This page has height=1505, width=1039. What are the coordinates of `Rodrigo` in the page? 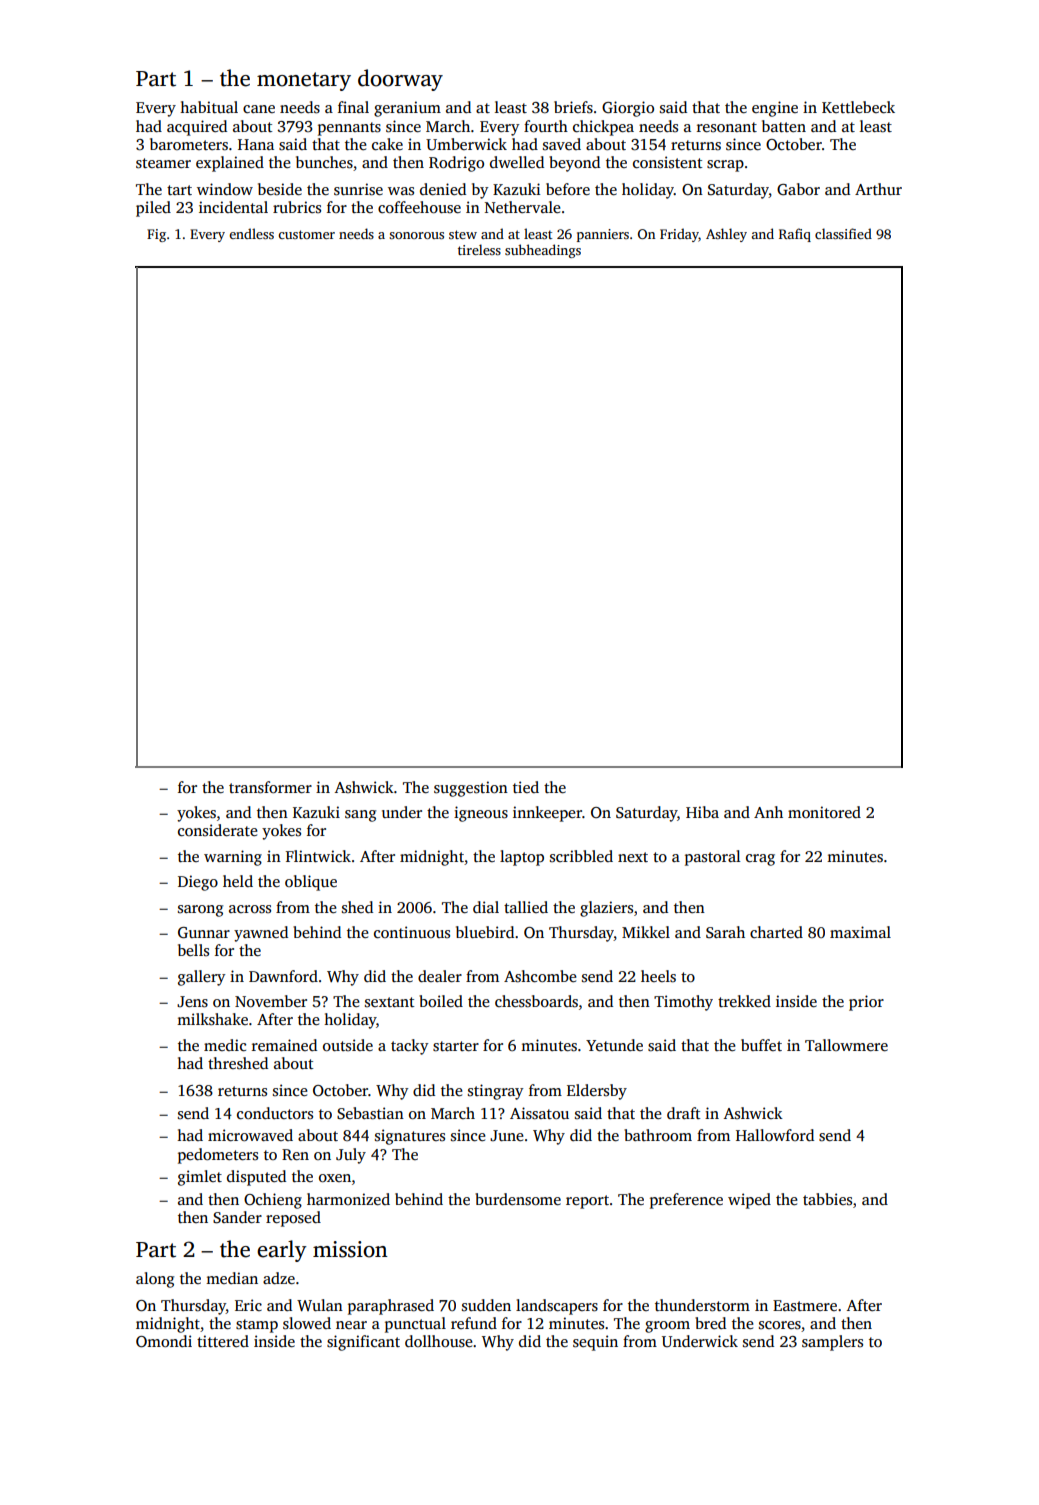 It's located at (456, 164).
